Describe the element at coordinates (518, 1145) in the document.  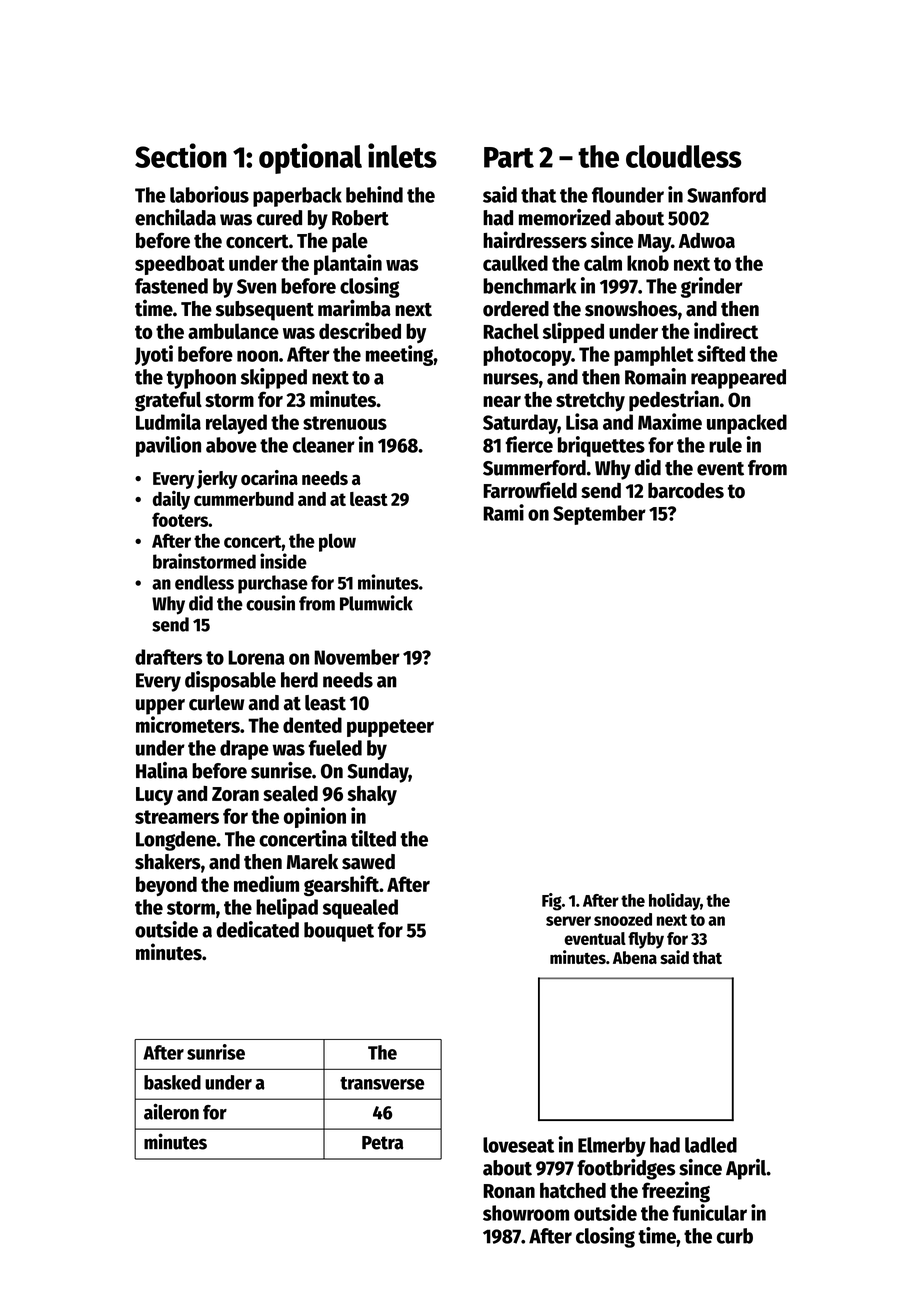
I see `loveseat` at that location.
